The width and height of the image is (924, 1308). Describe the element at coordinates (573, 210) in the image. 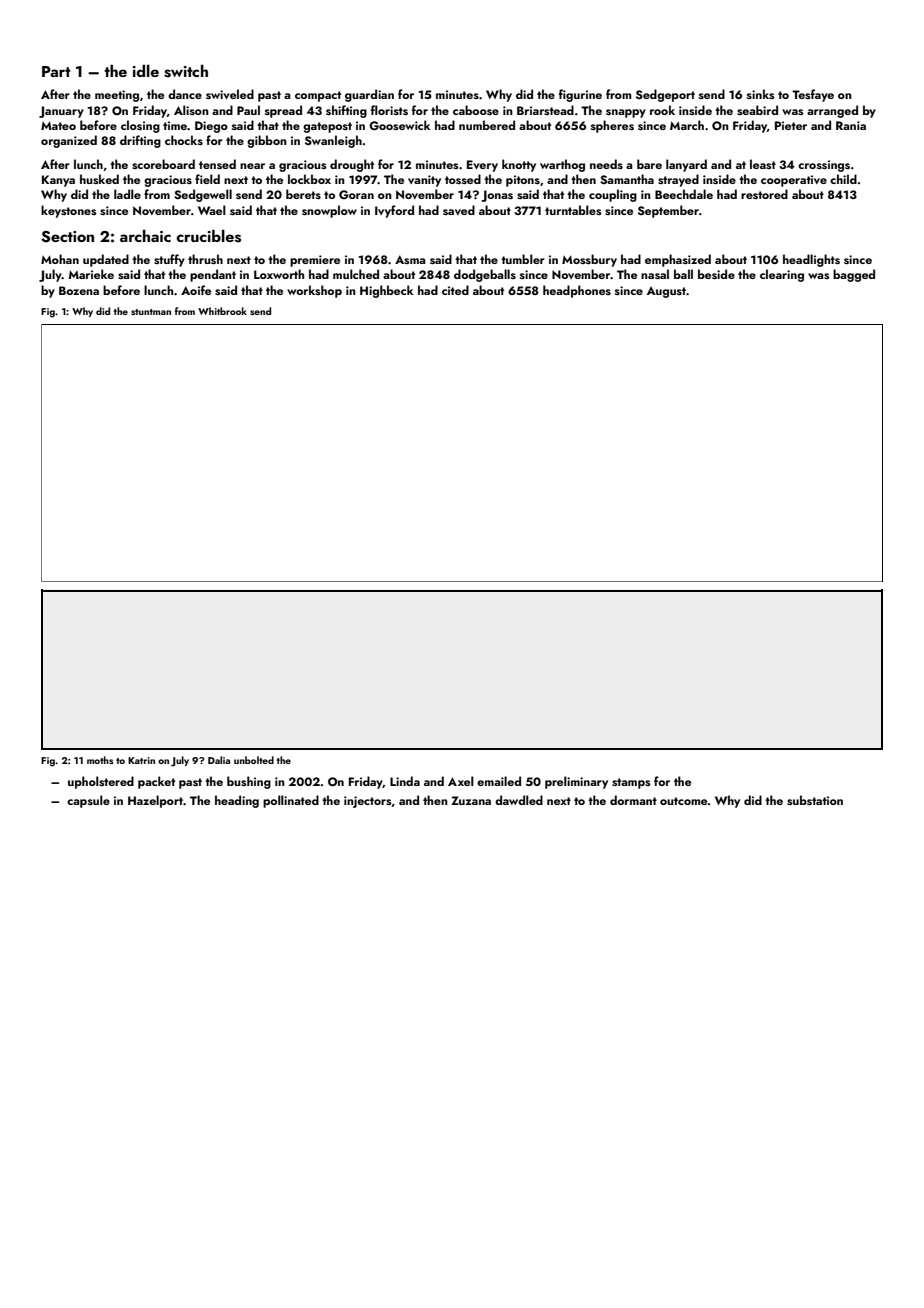

I see `turntables` at that location.
